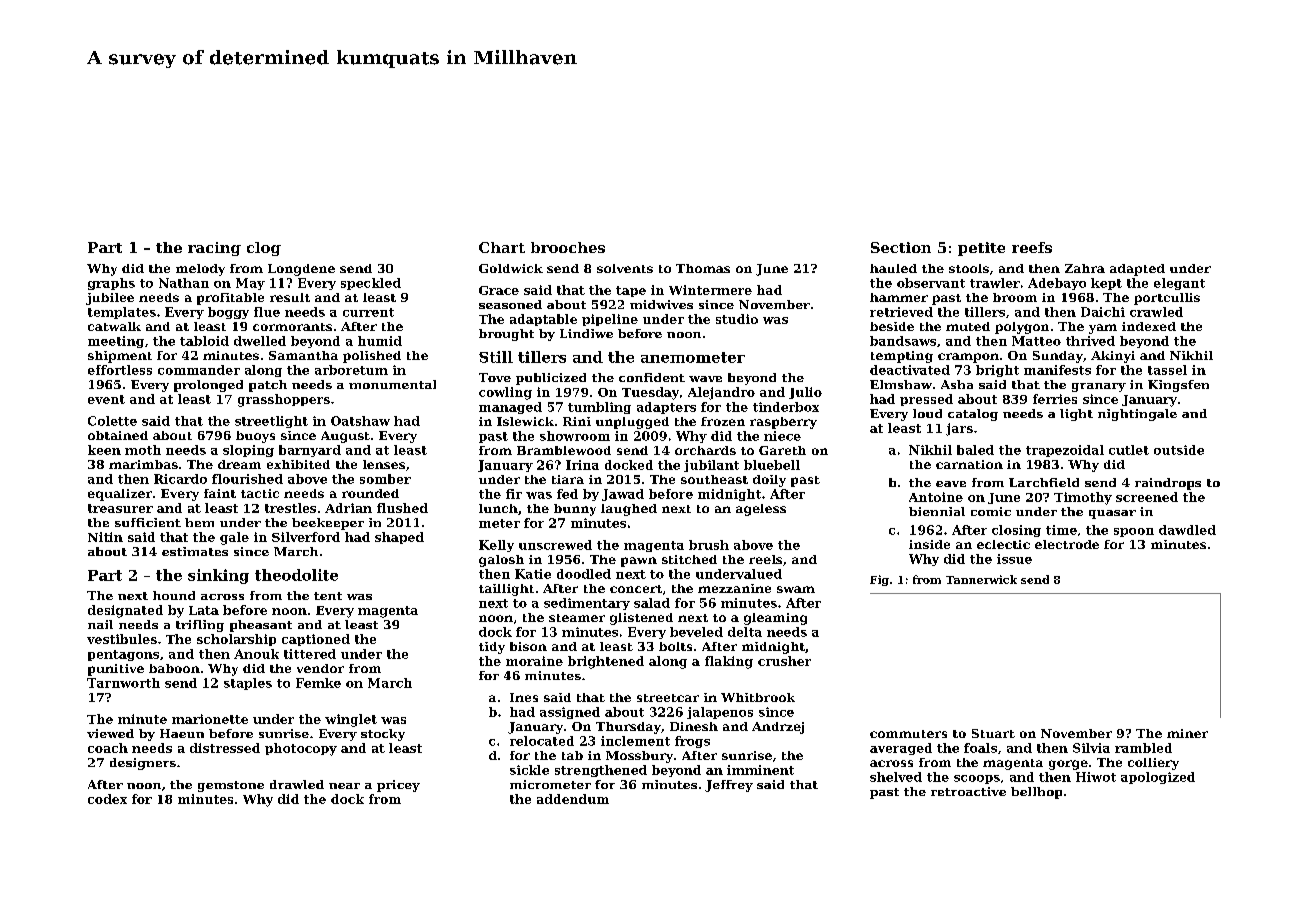 The width and height of the screenshot is (1308, 924). What do you see at coordinates (1096, 777) in the screenshot?
I see `Hiwot` at bounding box center [1096, 777].
